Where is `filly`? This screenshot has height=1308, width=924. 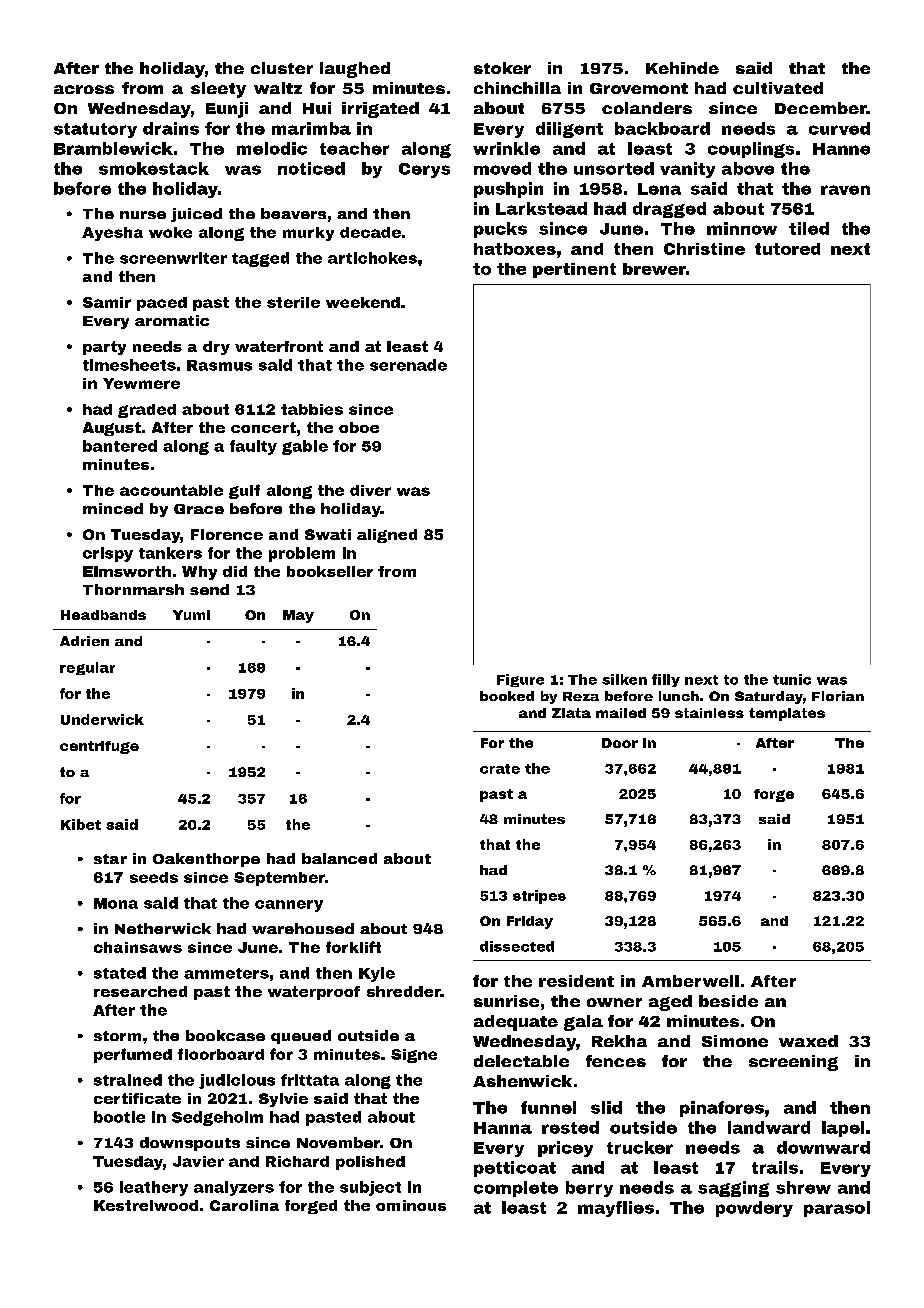
filly is located at coordinates (666, 680).
